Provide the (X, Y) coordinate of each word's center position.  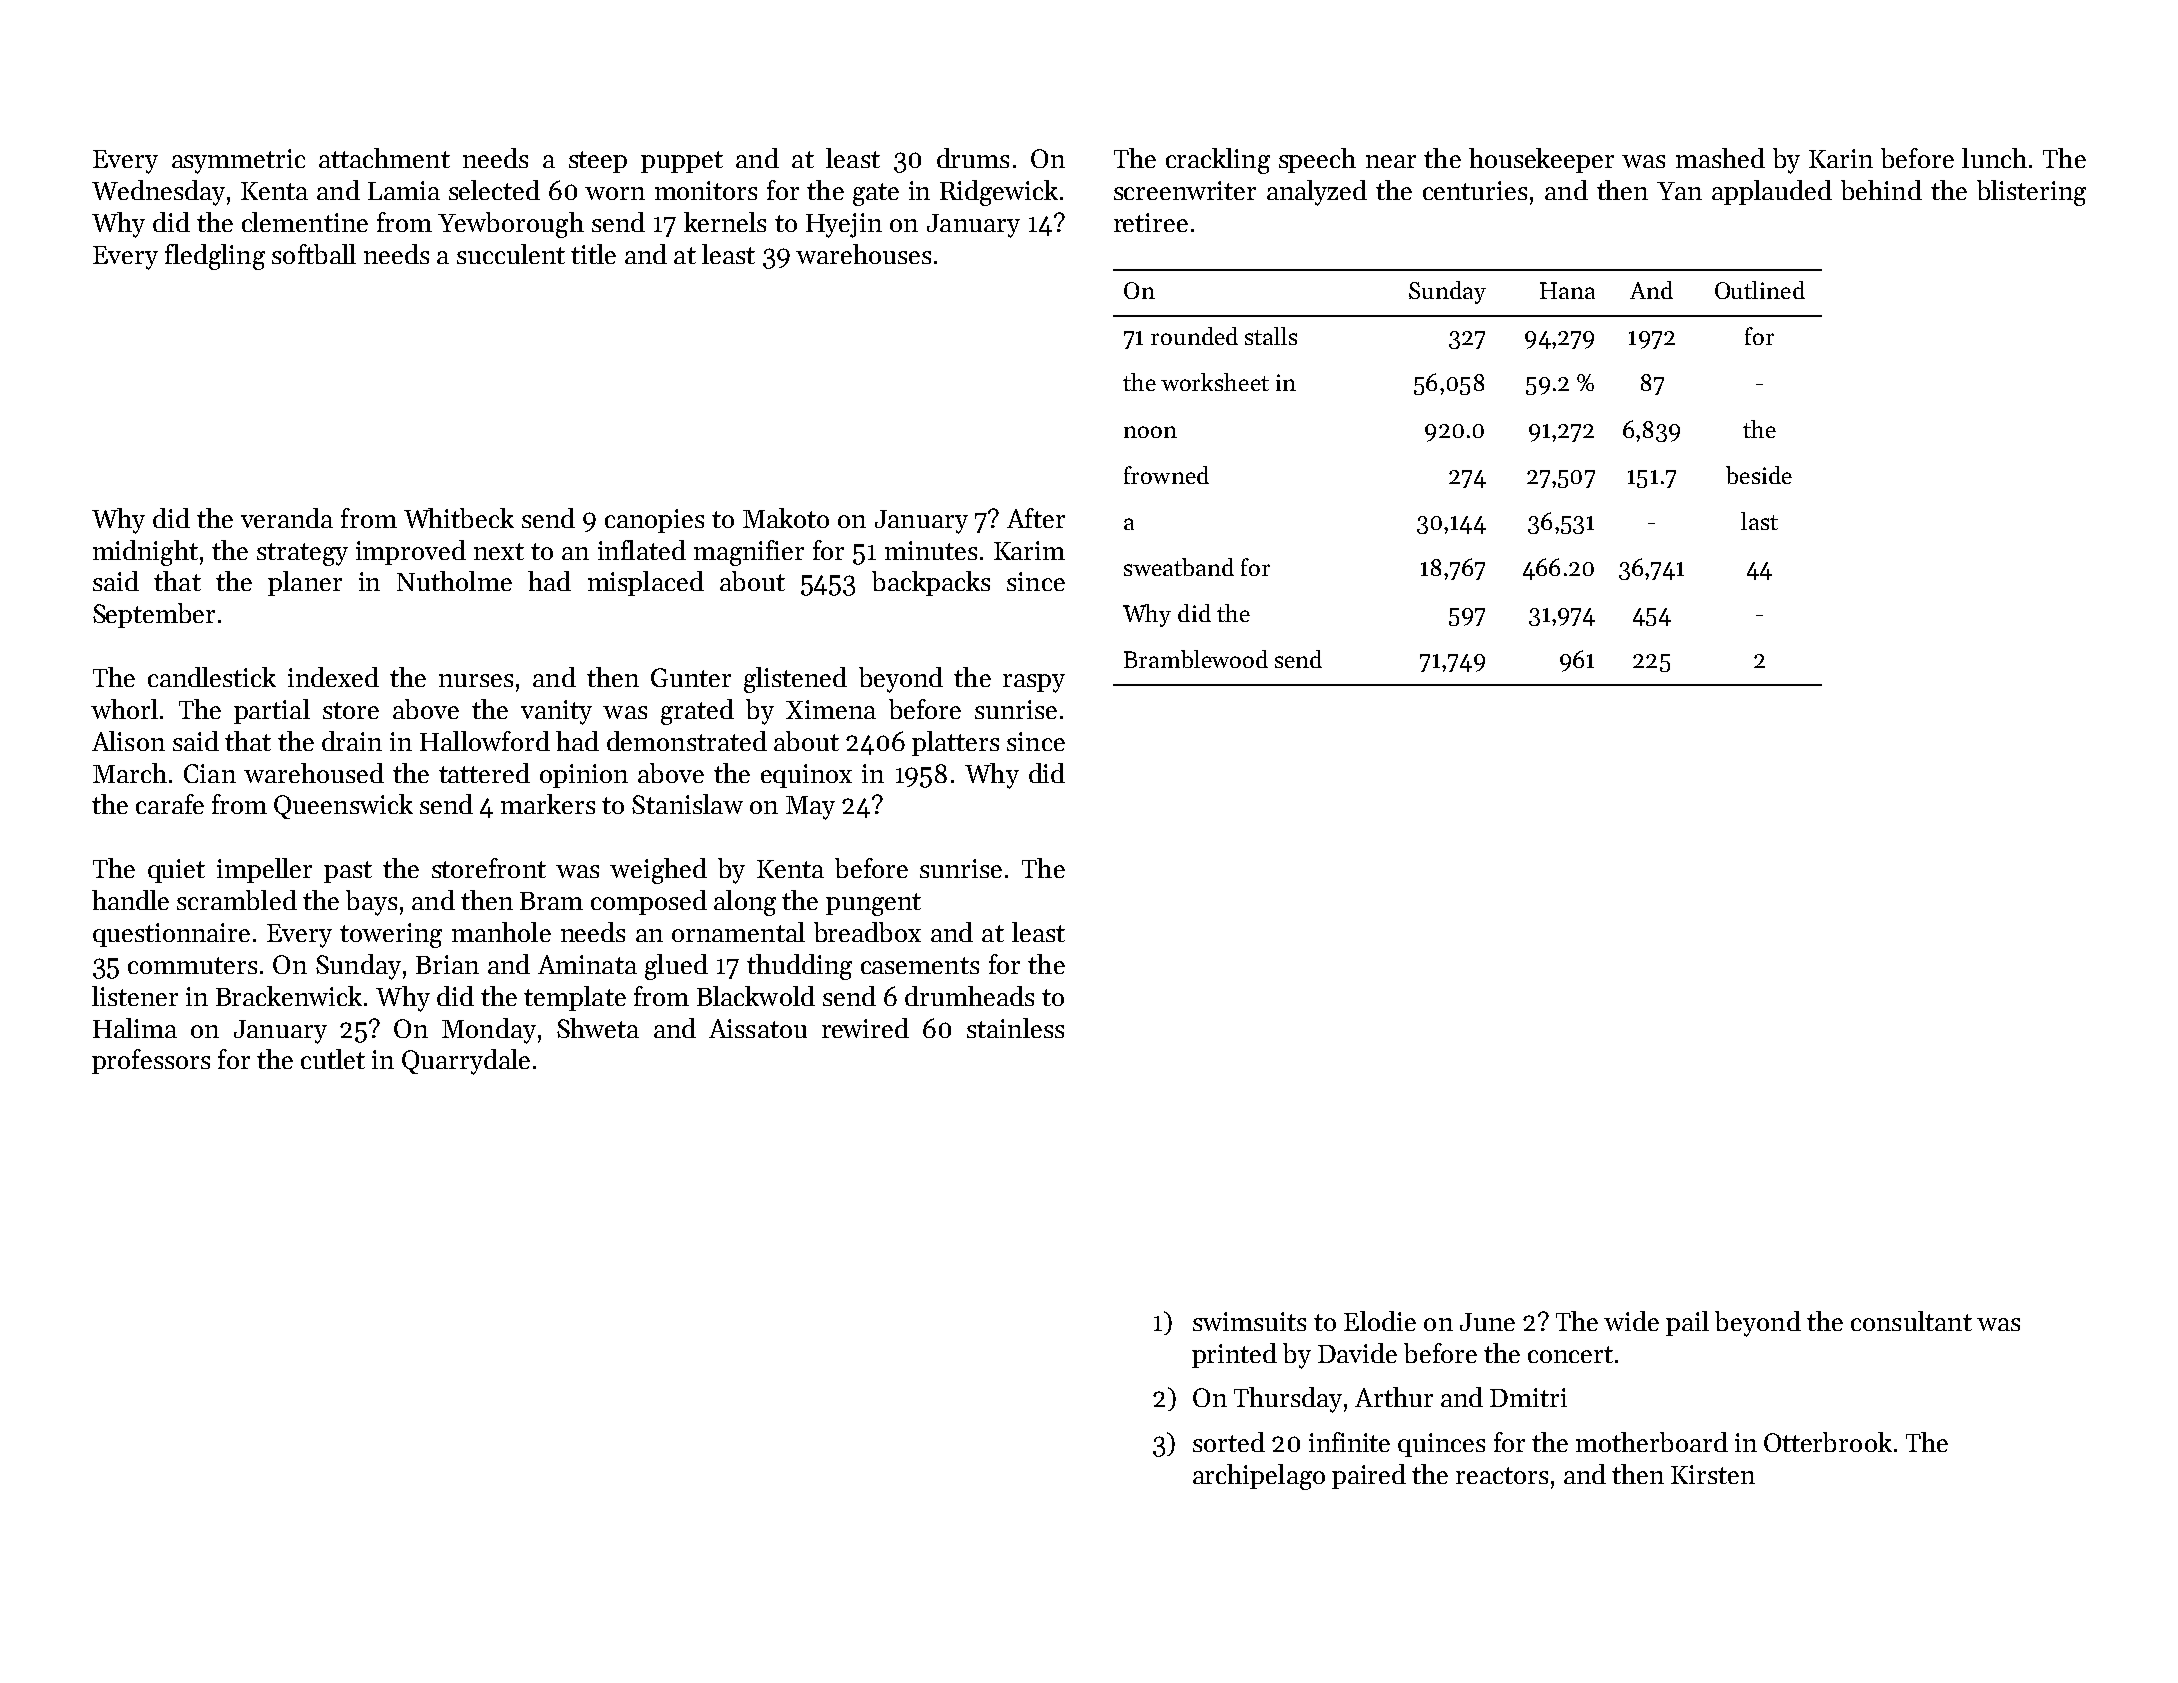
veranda (287, 518)
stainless (1015, 1028)
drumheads (969, 996)
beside (1759, 475)
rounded (1194, 336)
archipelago (1259, 1477)
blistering (2031, 193)
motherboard (1652, 1442)
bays (371, 903)
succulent (511, 254)
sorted (1229, 1442)
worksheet (1215, 382)
